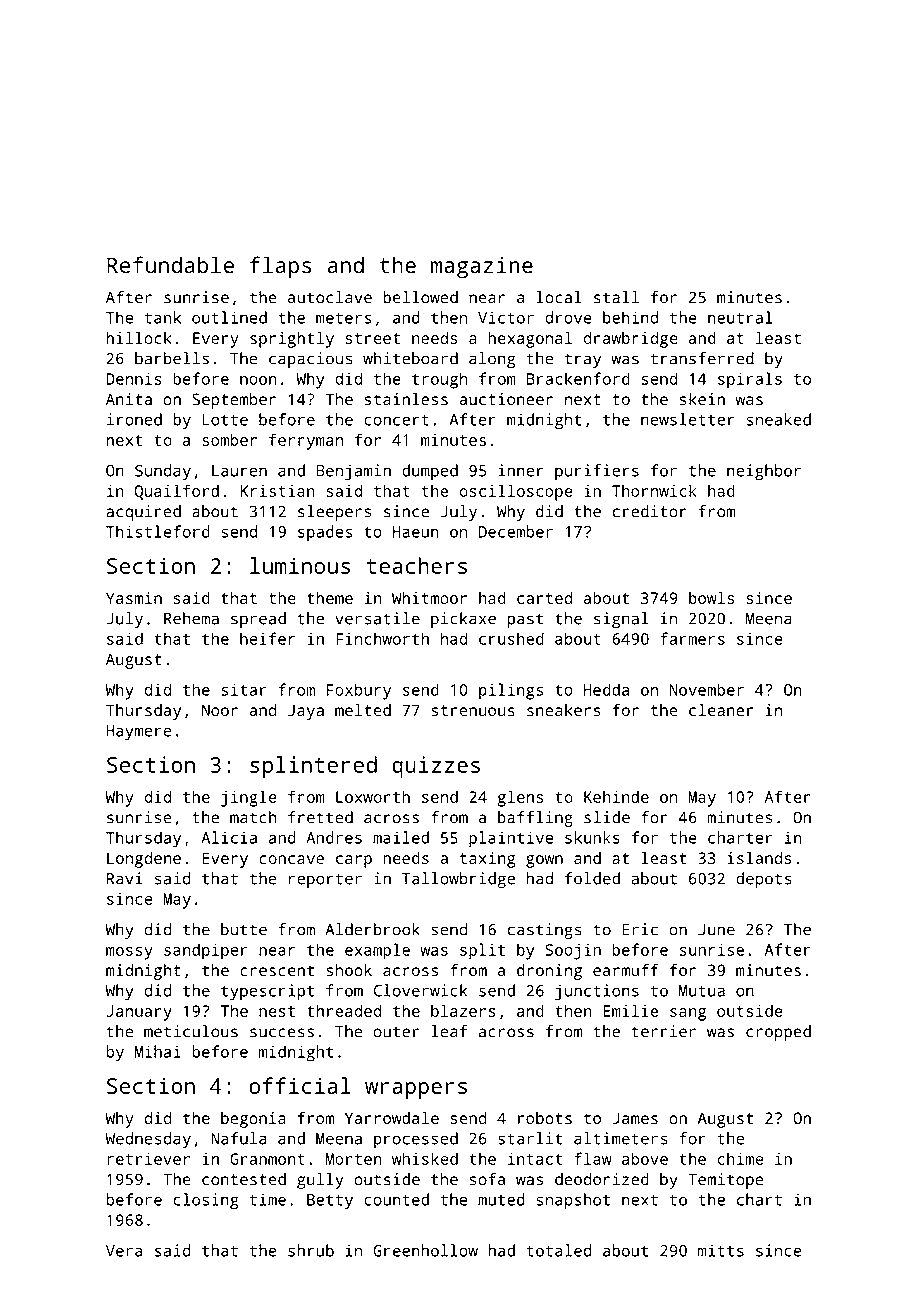 The image size is (924, 1308). What do you see at coordinates (578, 378) in the screenshot?
I see `Brackenford` at bounding box center [578, 378].
